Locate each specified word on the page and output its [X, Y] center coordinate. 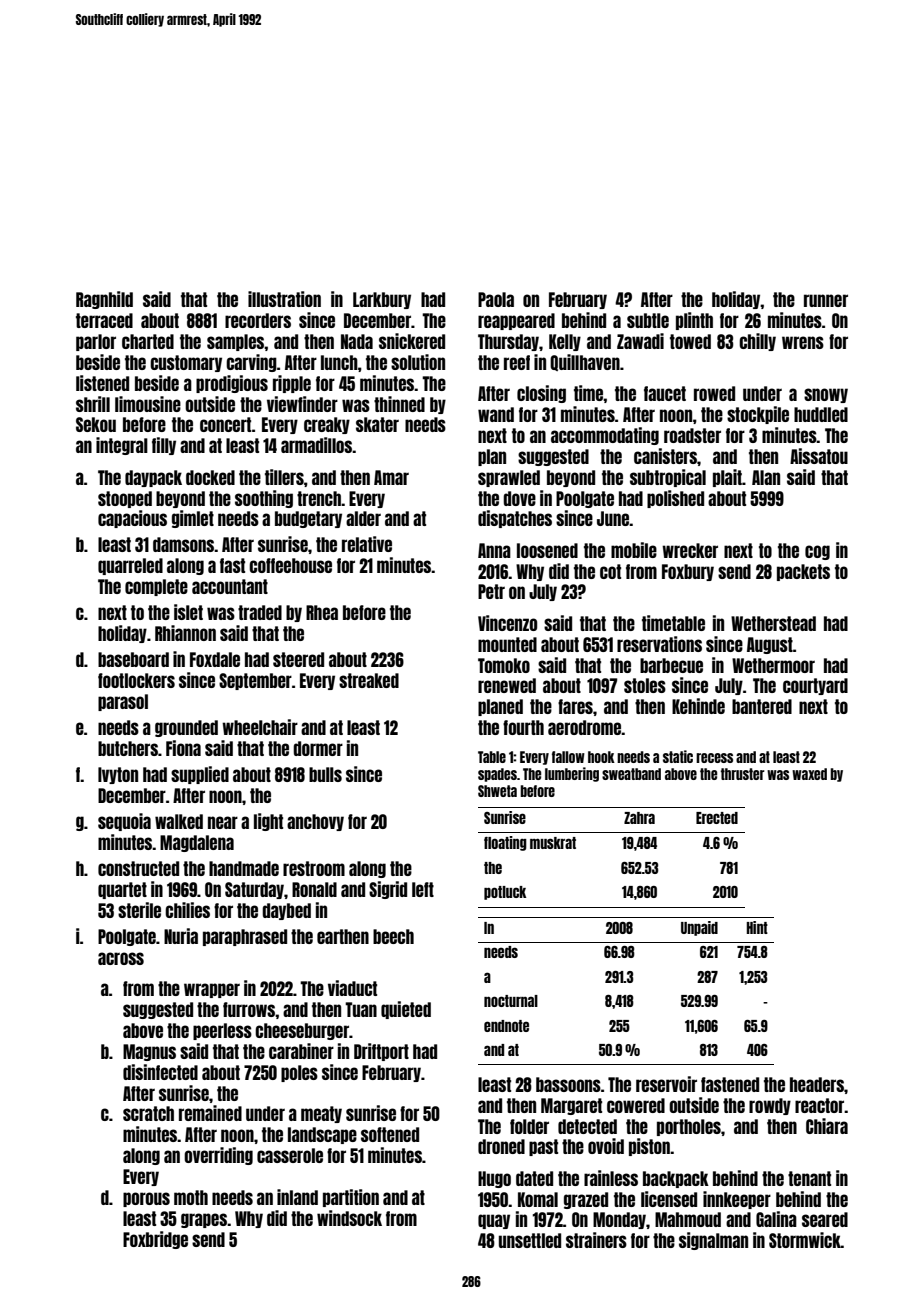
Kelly [565, 342]
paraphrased [245, 937]
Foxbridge [155, 1240]
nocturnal [511, 1001]
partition [351, 1198]
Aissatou [819, 456]
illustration [284, 299]
